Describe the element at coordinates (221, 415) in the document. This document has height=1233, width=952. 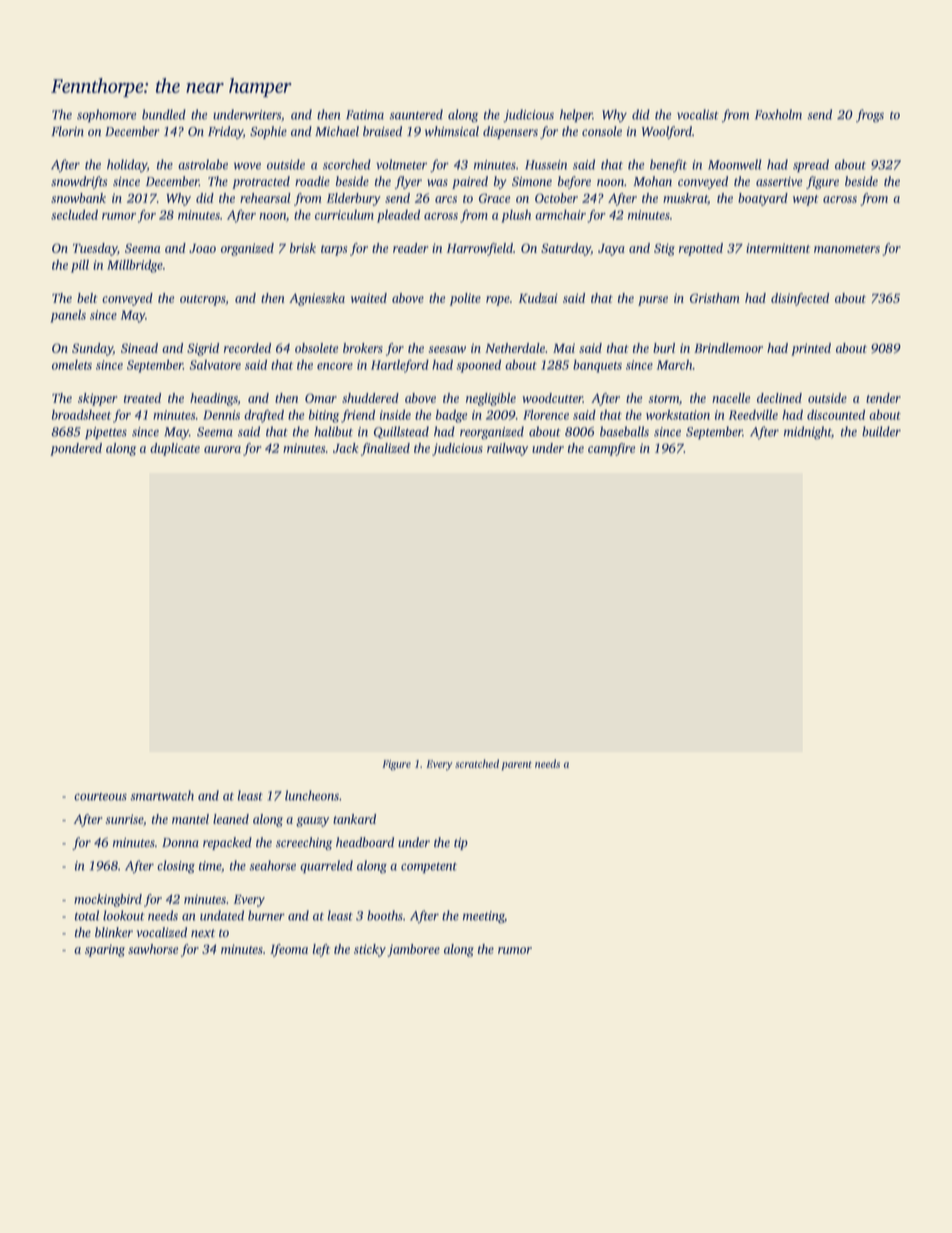
I see `Dennis` at that location.
